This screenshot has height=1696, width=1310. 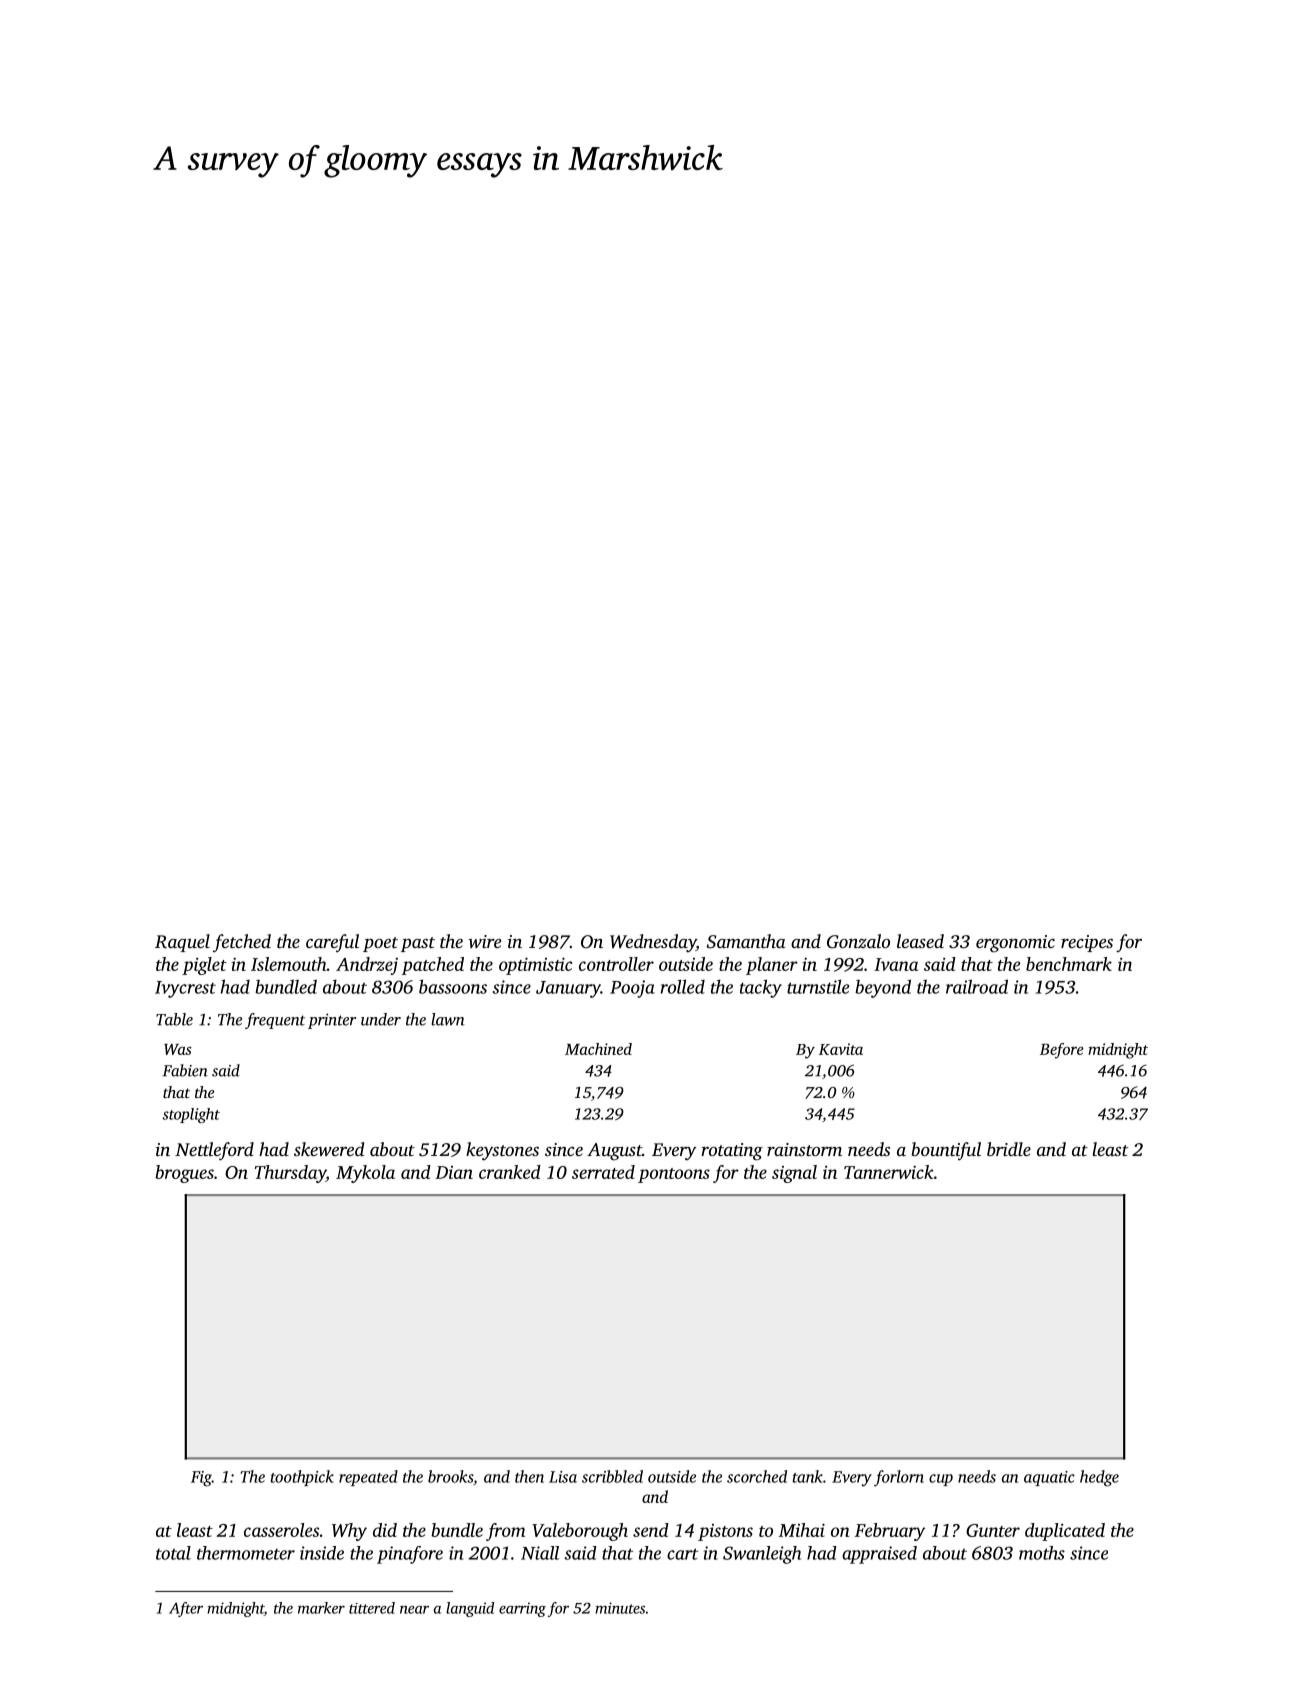 What do you see at coordinates (653, 943) in the screenshot?
I see `Wednesday` at bounding box center [653, 943].
